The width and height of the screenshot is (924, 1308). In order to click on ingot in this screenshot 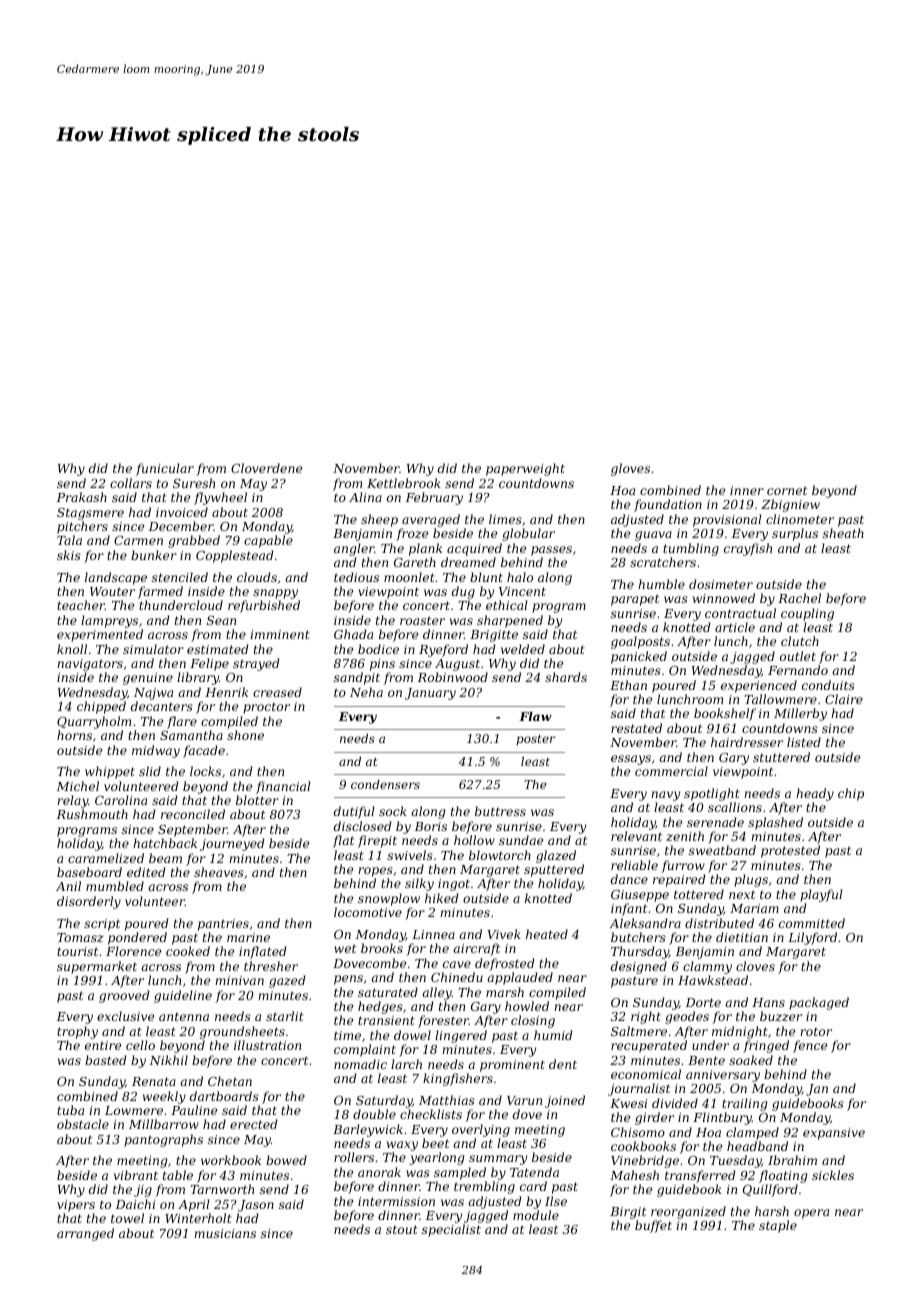, I will do `click(454, 885)`.
